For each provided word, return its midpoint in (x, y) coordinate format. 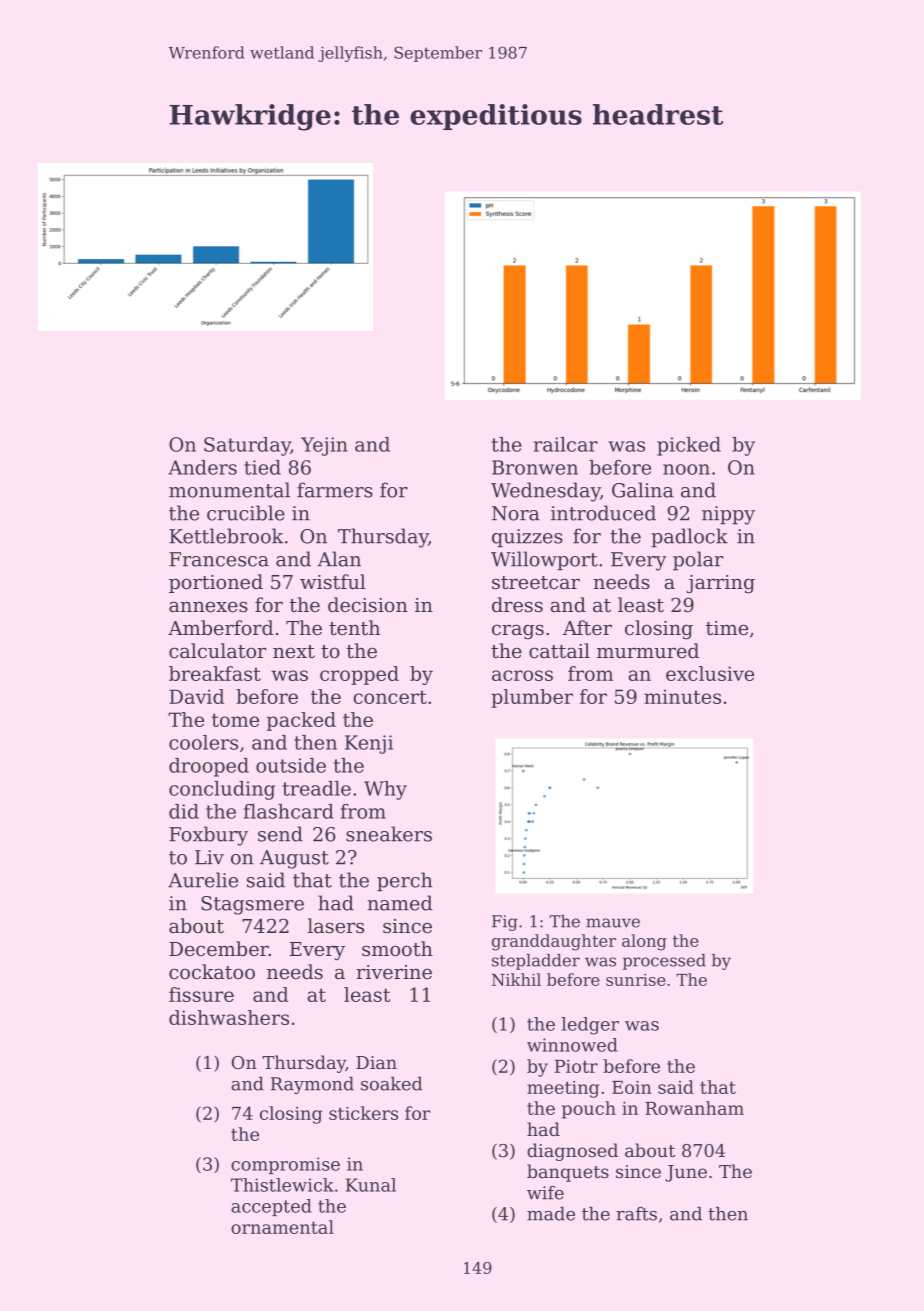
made (551, 1214)
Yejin (324, 446)
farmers (335, 490)
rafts (636, 1214)
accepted (271, 1207)
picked (689, 446)
